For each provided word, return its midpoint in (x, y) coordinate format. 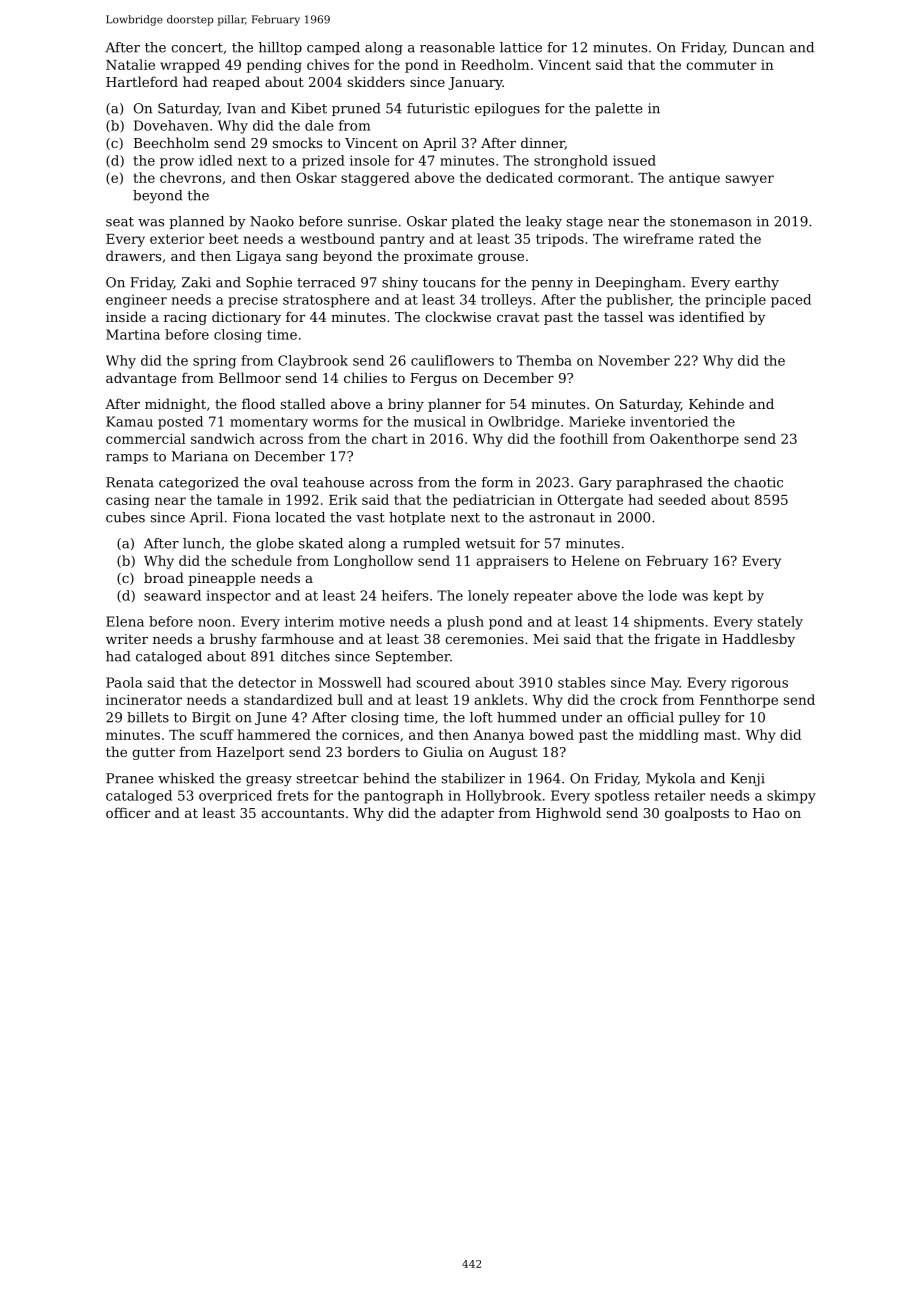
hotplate (417, 518)
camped (333, 48)
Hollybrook (504, 797)
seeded (682, 499)
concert (197, 48)
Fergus (433, 379)
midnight (175, 405)
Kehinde (716, 403)
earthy (757, 283)
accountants (302, 813)
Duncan (759, 47)
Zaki (196, 282)
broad (164, 577)
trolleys (506, 301)
